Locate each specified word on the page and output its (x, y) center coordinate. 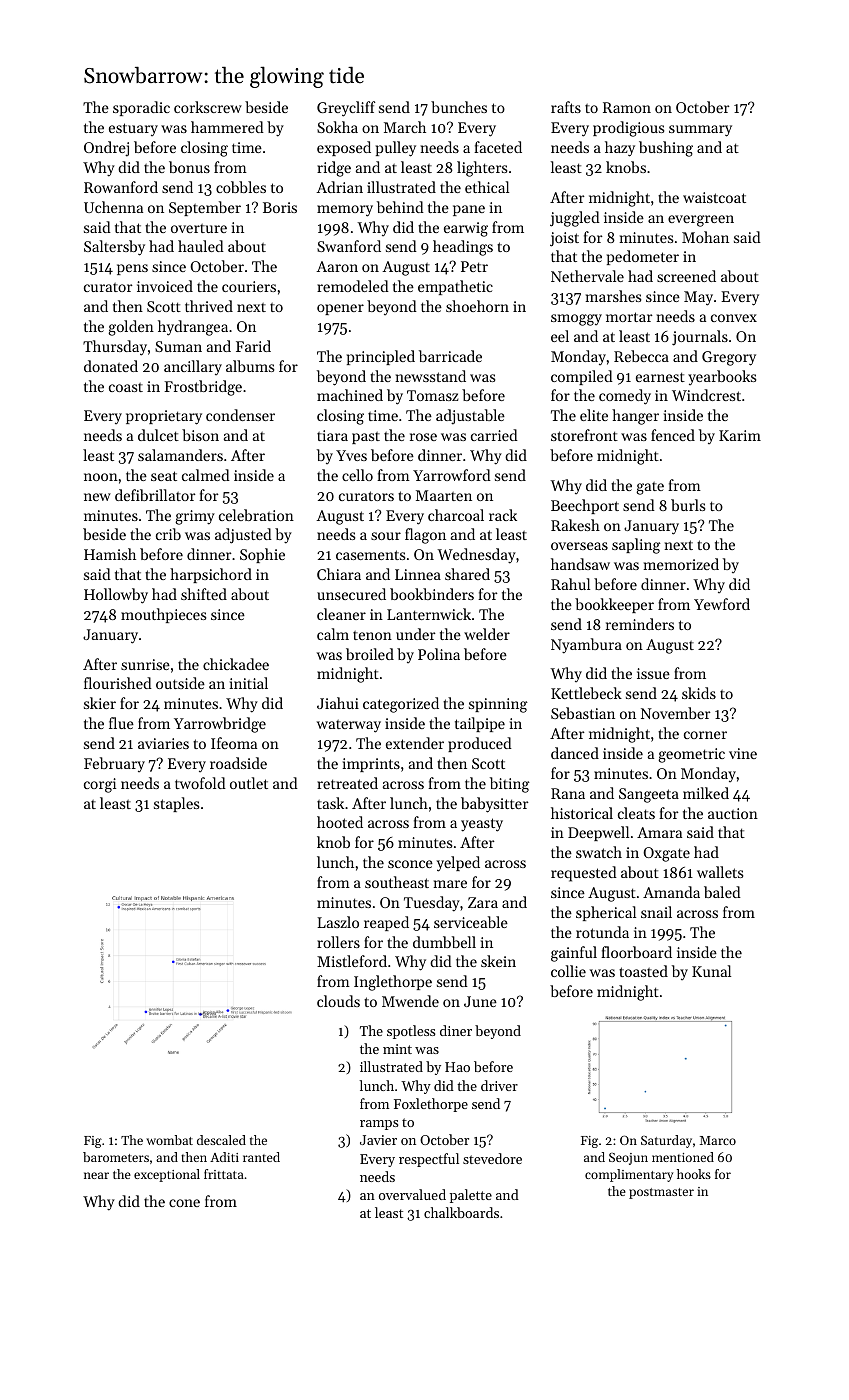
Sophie (262, 555)
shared (467, 574)
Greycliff (346, 109)
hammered (227, 127)
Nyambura (586, 646)
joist (564, 239)
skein (498, 961)
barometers (116, 1157)
